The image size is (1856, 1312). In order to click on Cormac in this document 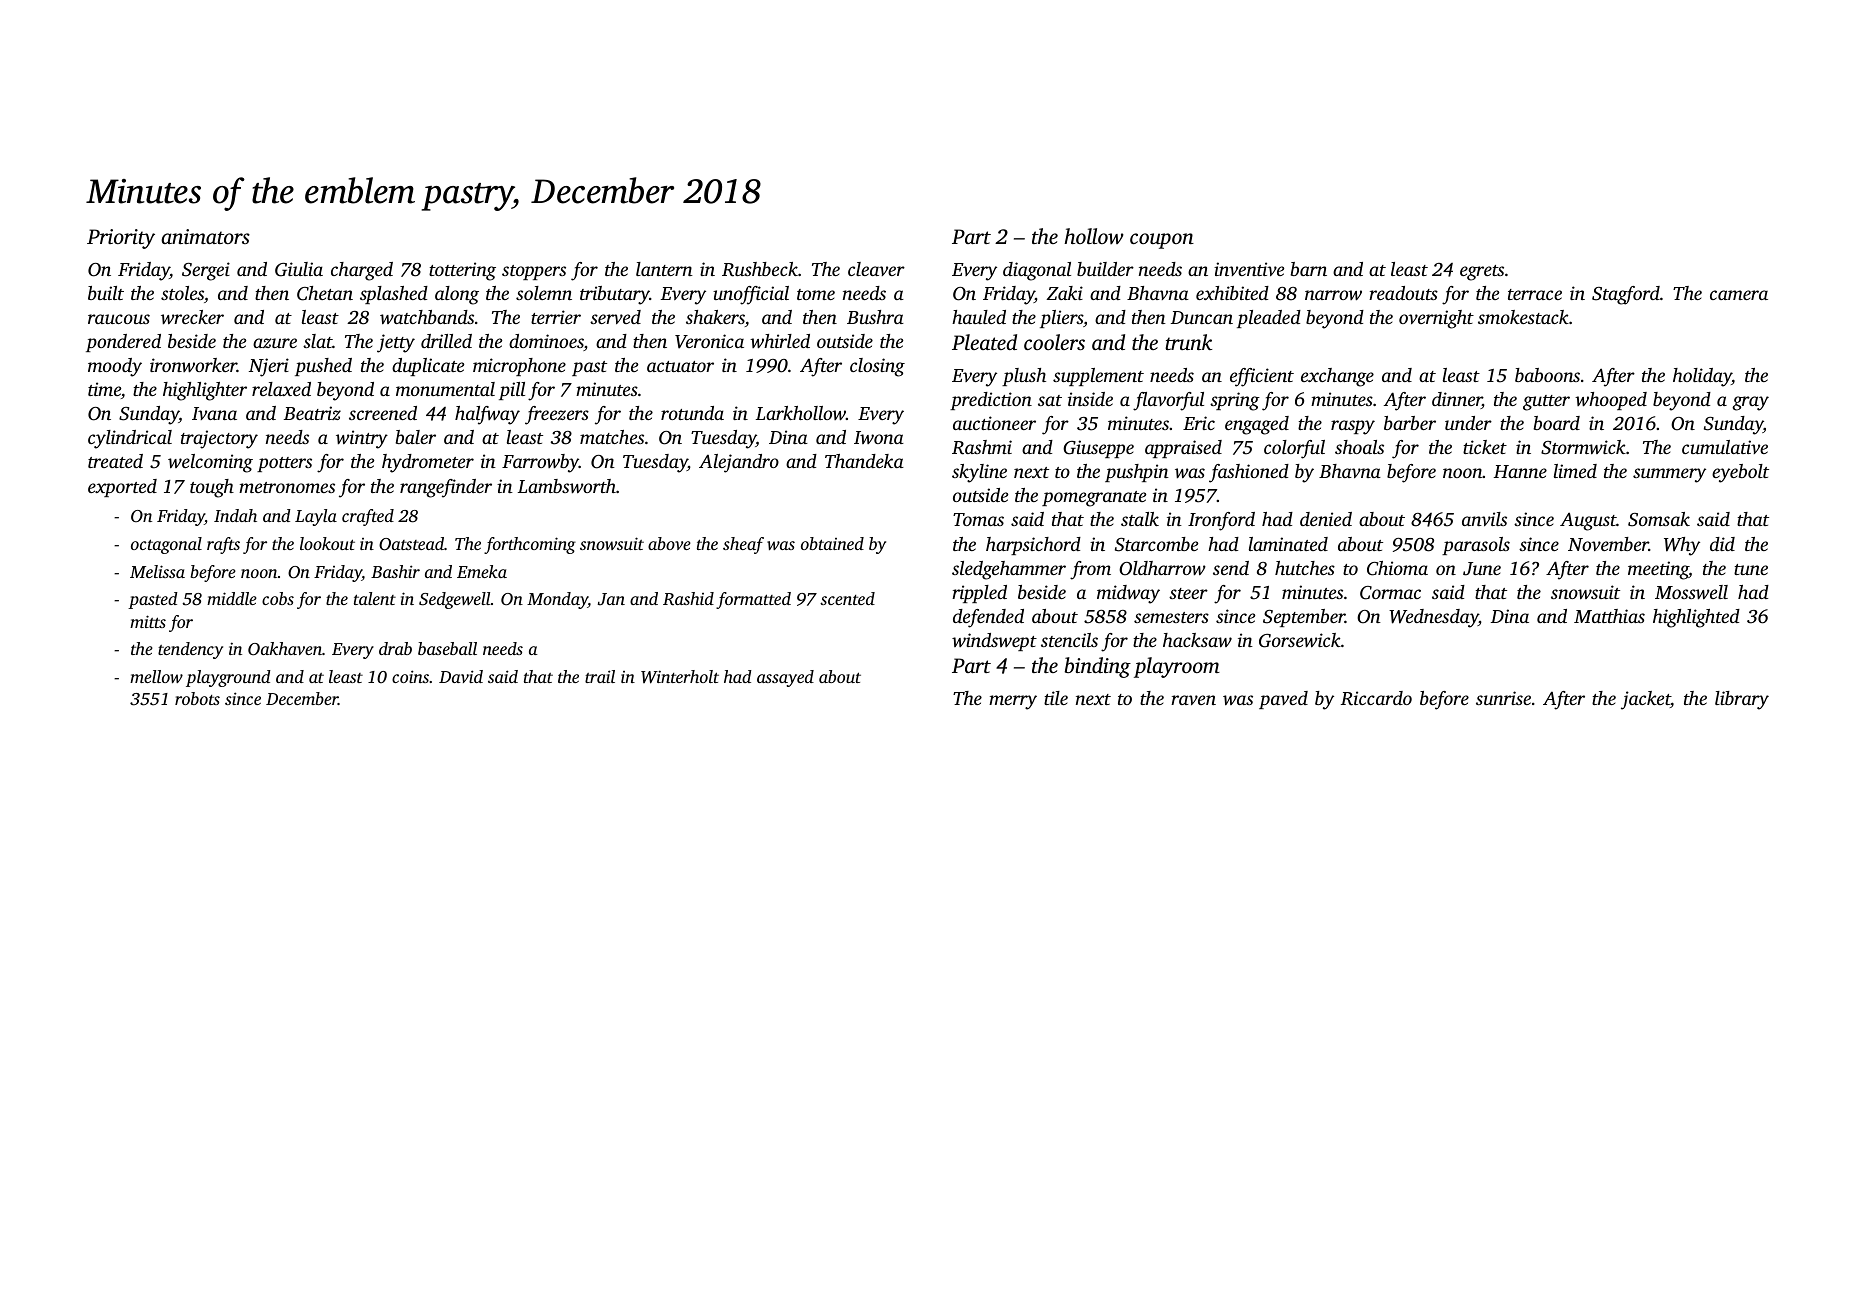, I will do `click(1390, 593)`.
